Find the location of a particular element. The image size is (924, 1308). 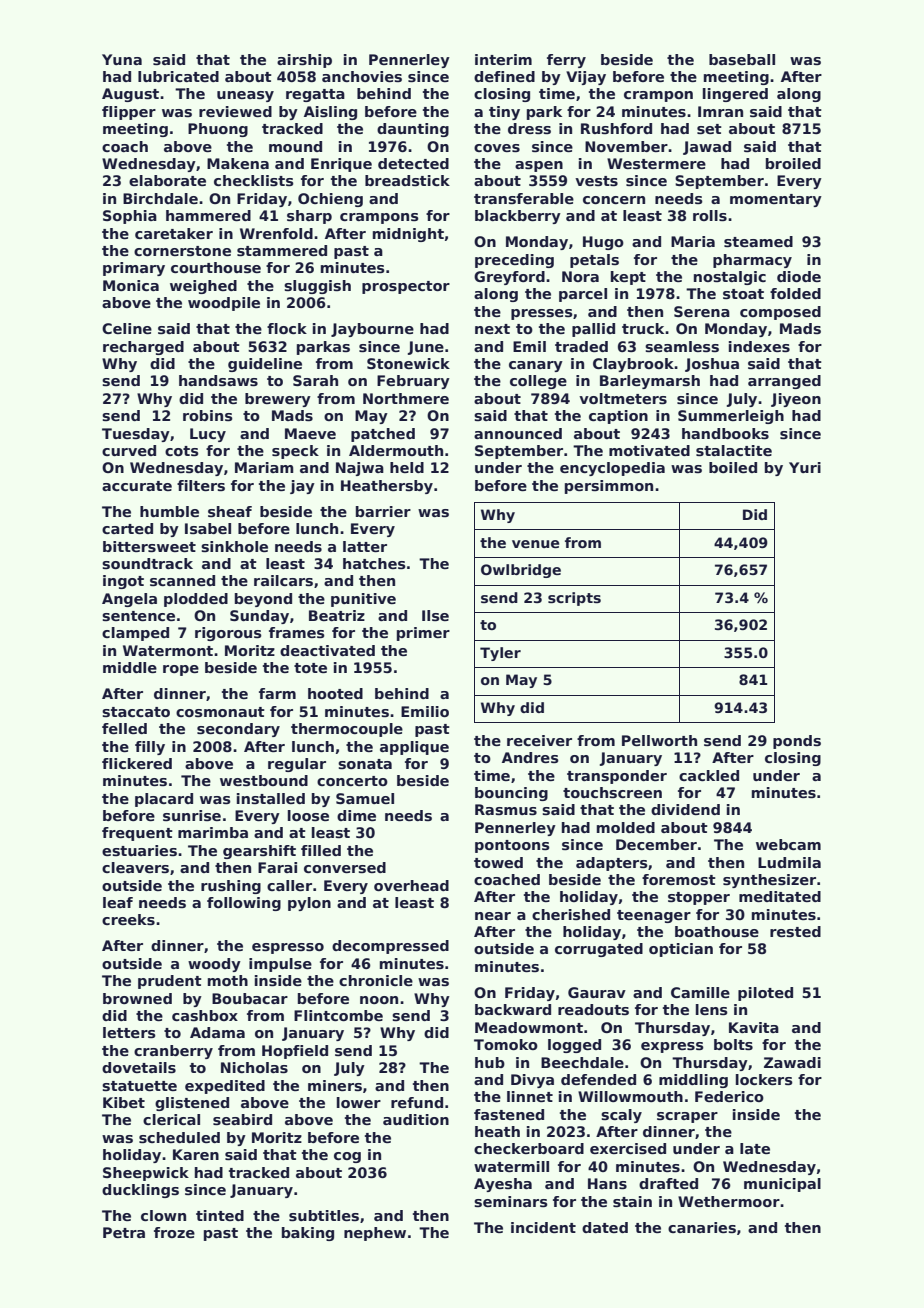

westbound is located at coordinates (264, 780).
